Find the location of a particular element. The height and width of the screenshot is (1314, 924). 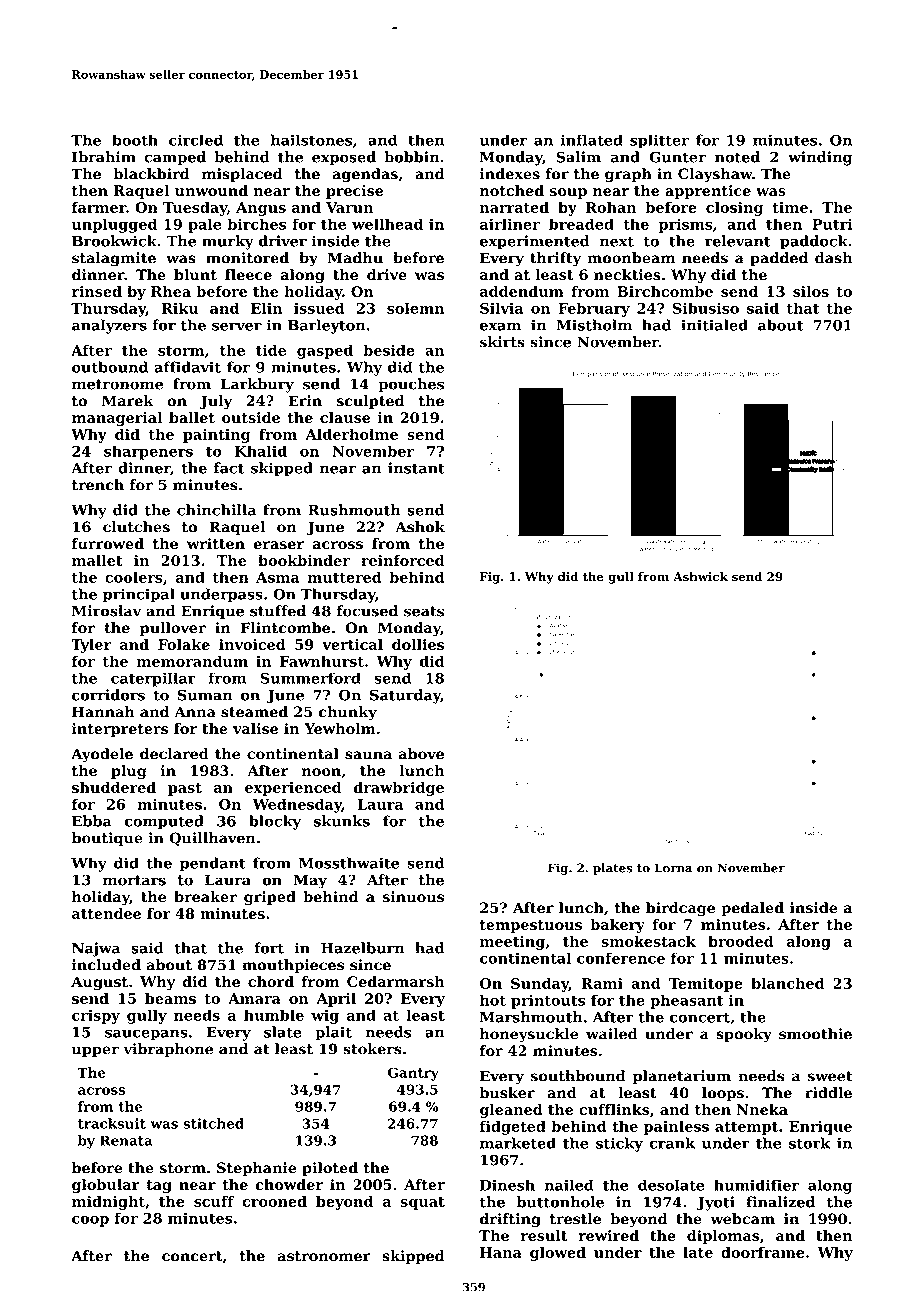

Folake is located at coordinates (184, 644).
